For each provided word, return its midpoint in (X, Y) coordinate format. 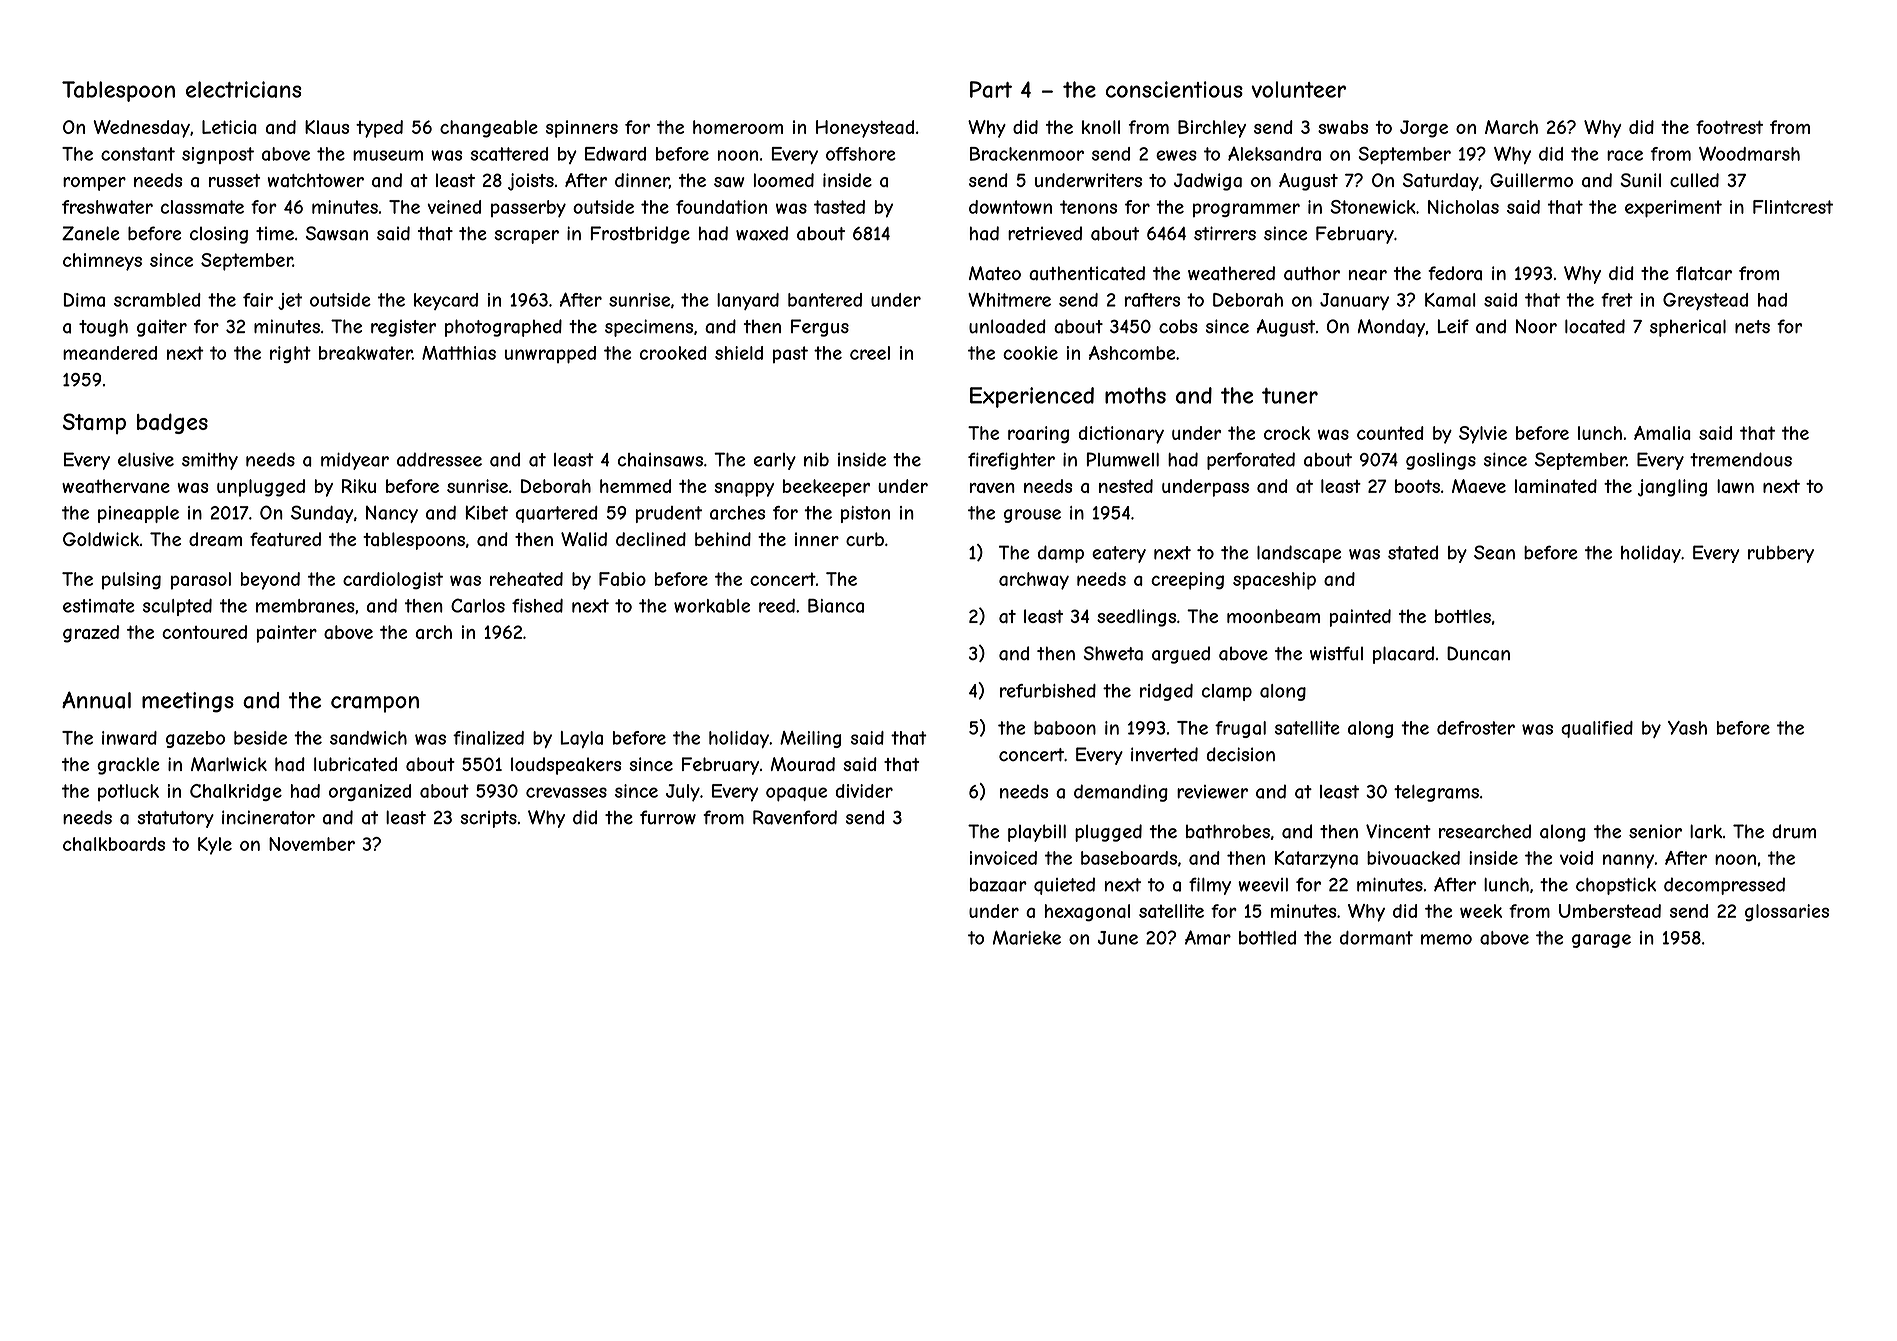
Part (991, 89)
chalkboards (114, 844)
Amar (1208, 937)
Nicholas (1463, 207)
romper (94, 184)
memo (1446, 939)
